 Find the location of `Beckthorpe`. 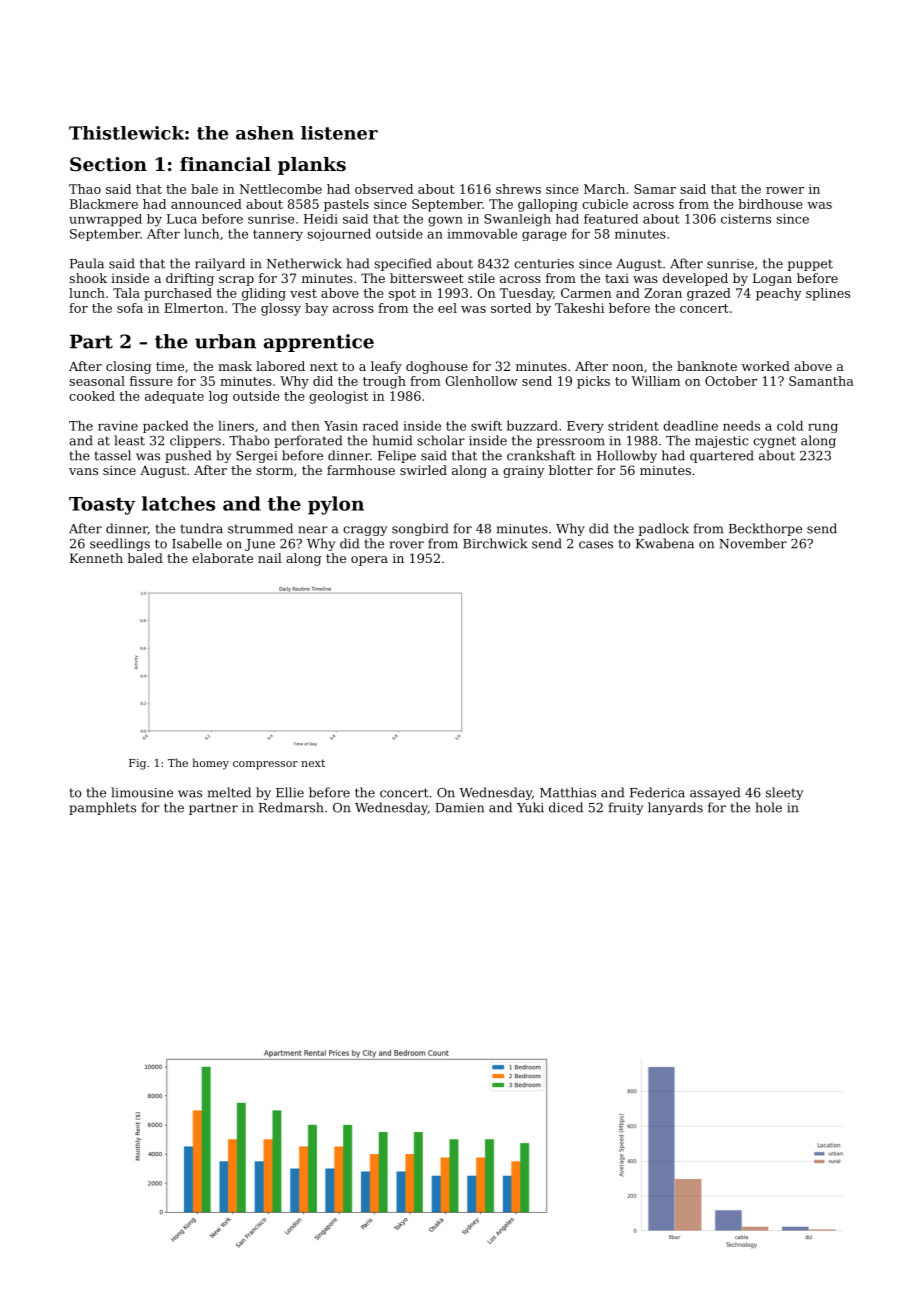

Beckthorpe is located at coordinates (765, 529).
